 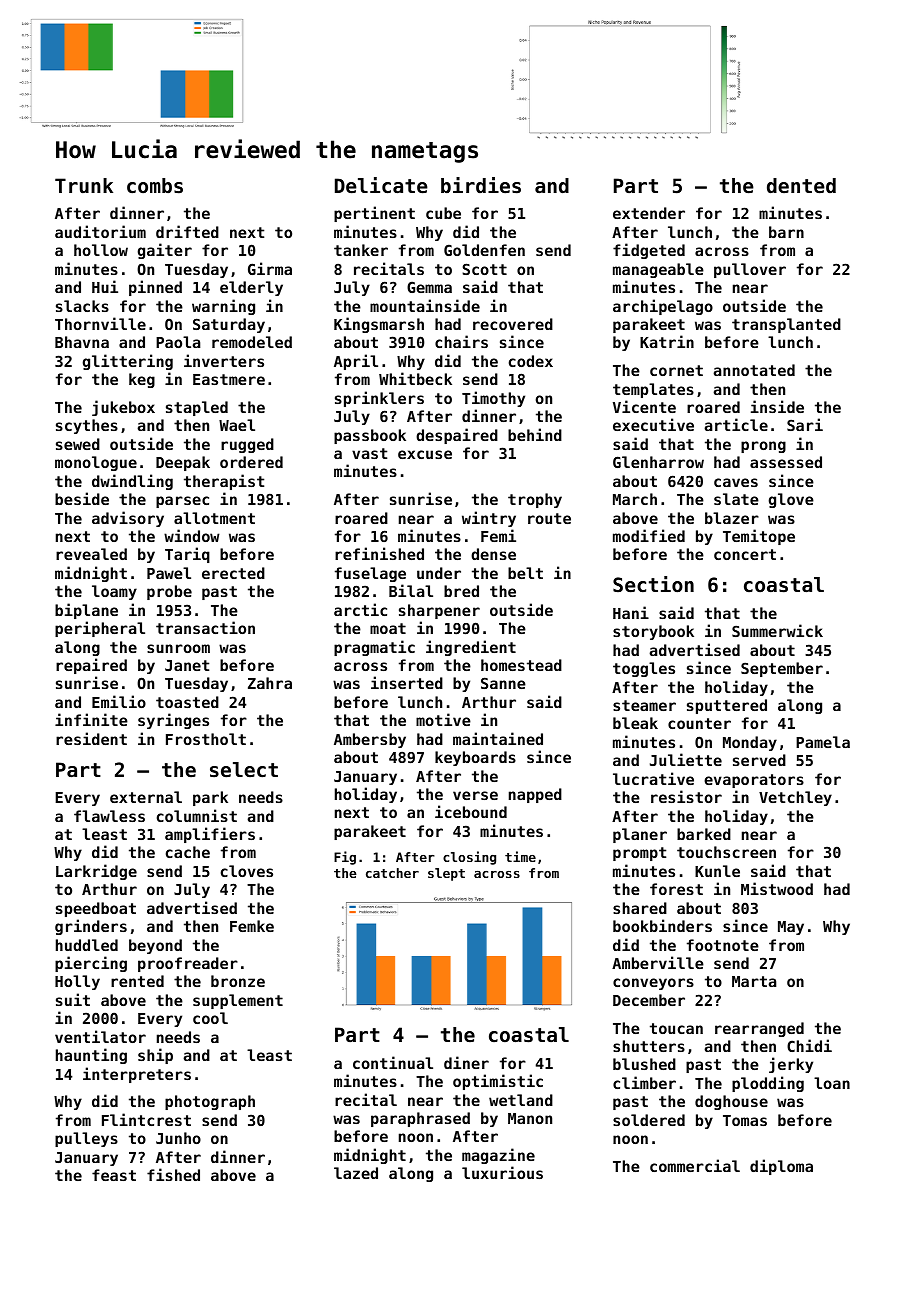 I want to click on glittering, so click(x=128, y=362).
